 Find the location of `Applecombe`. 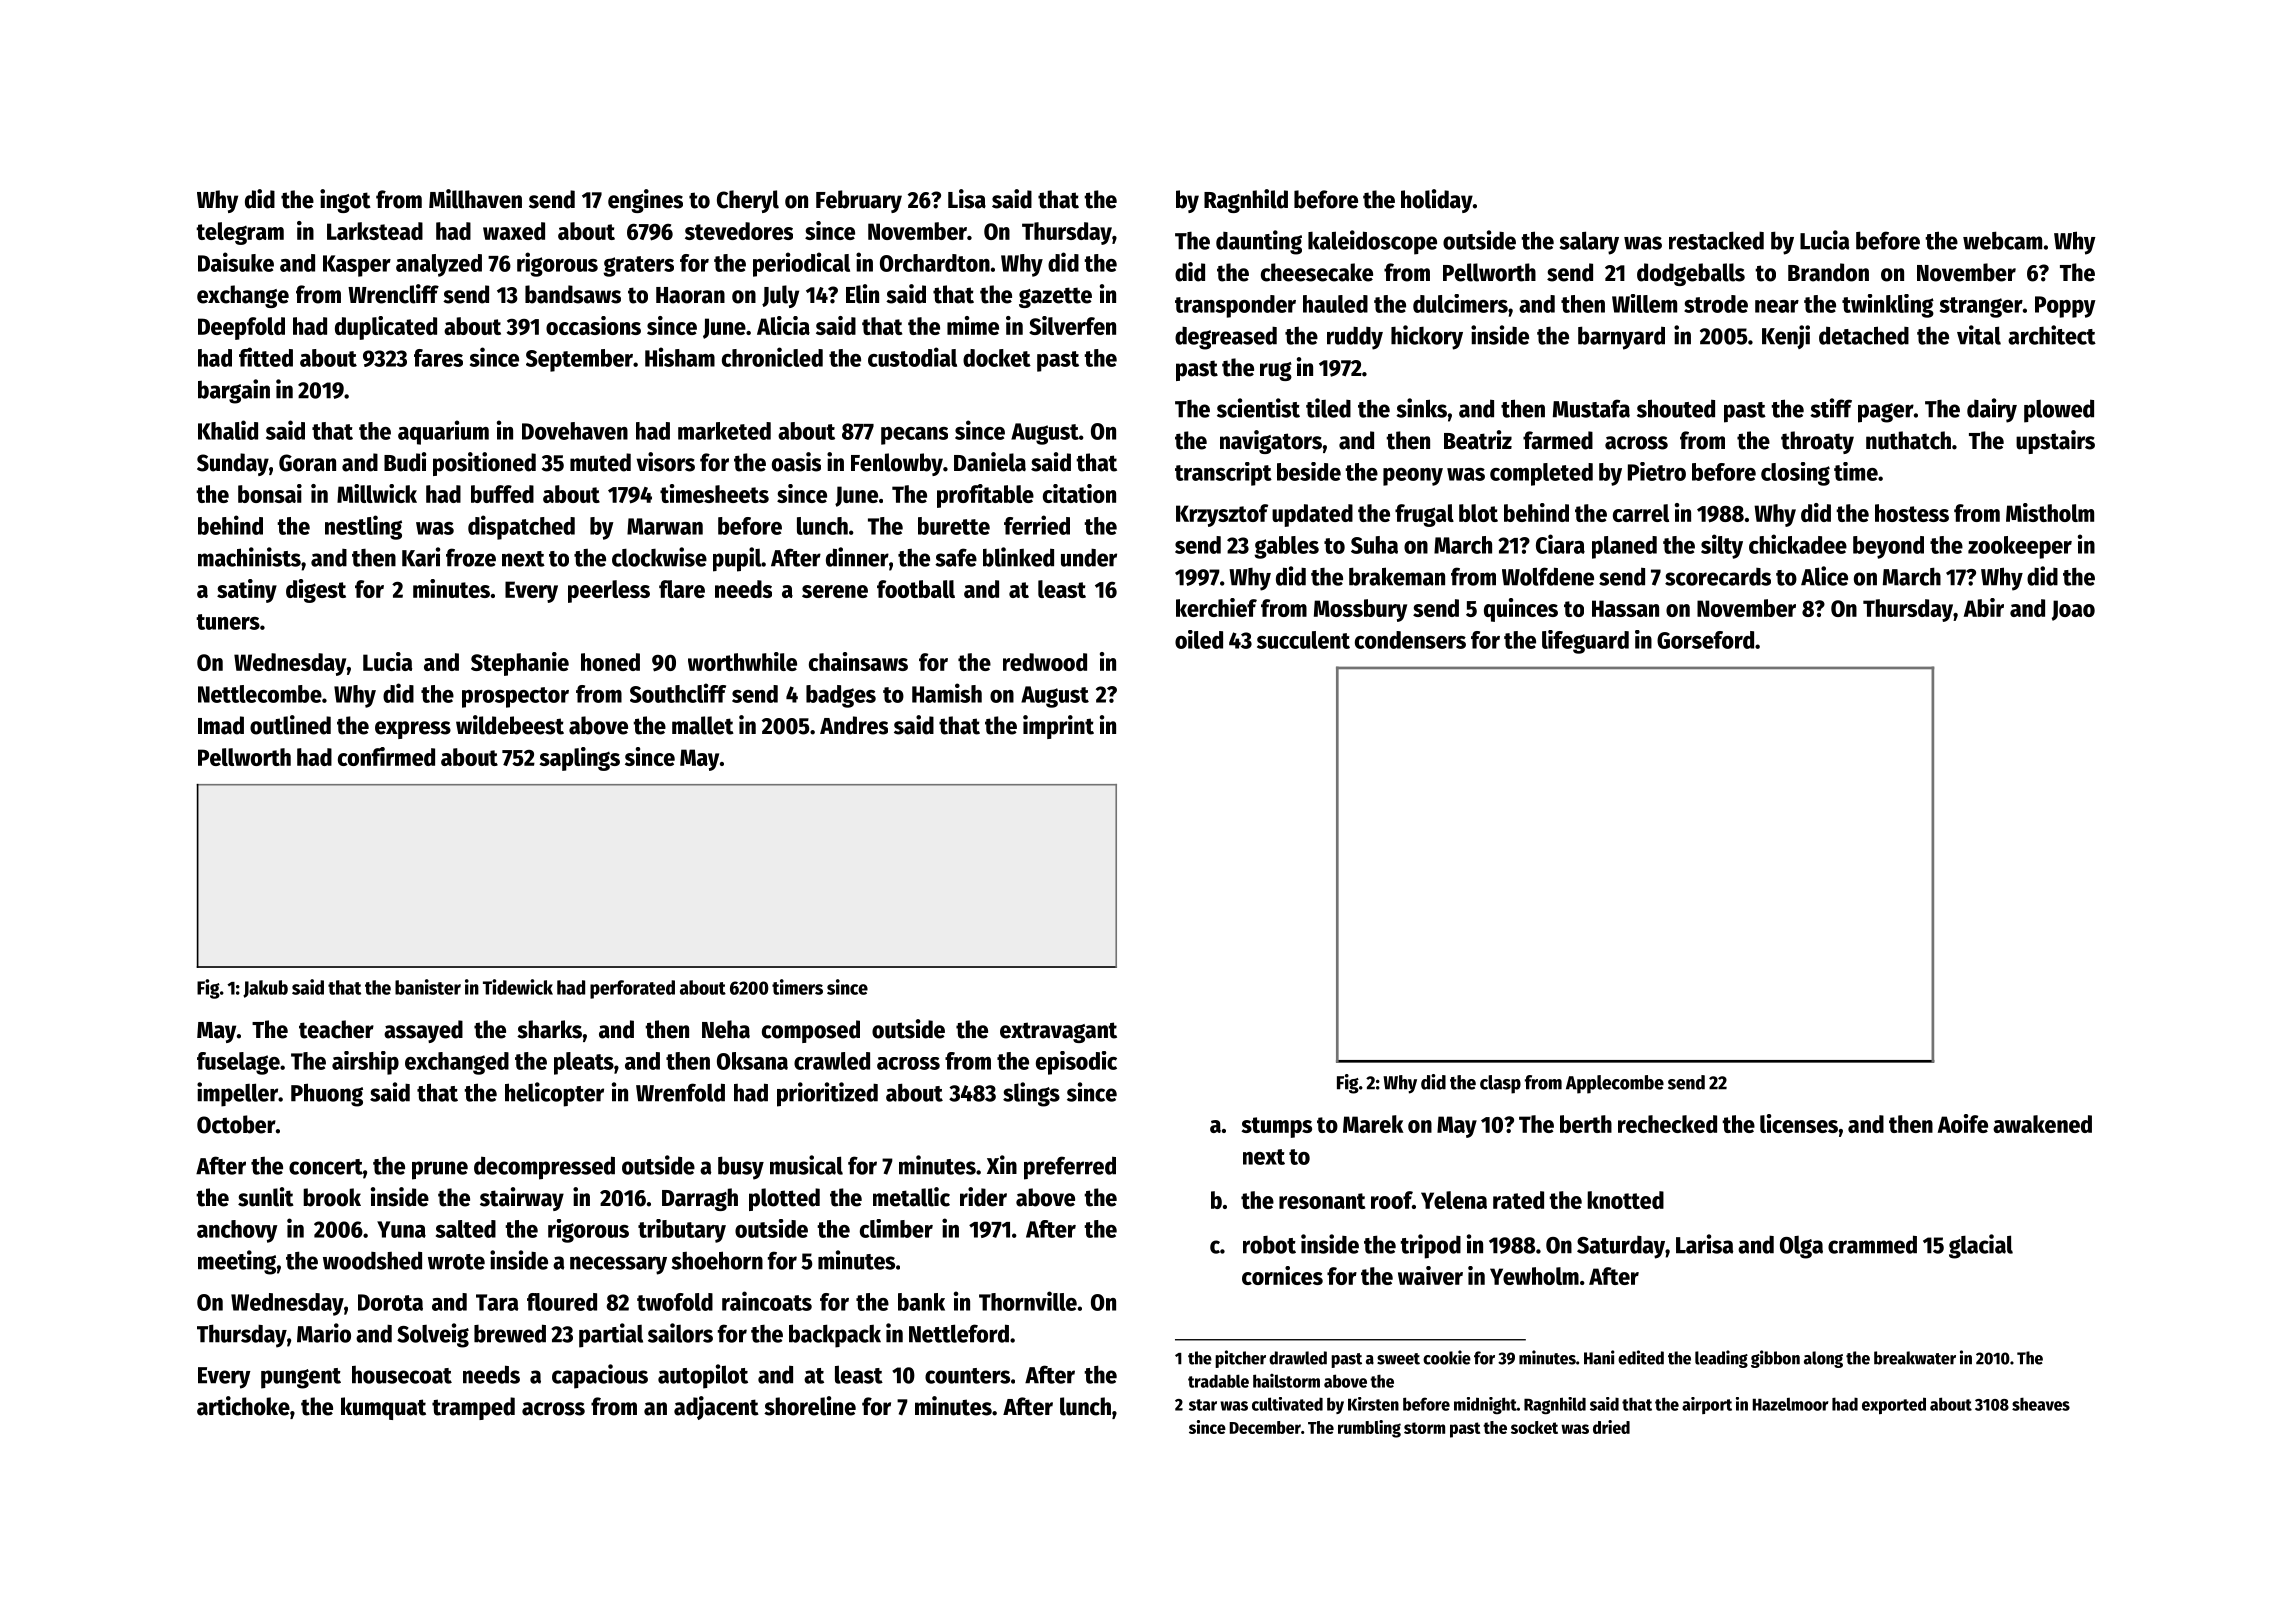

Applecombe is located at coordinates (1615, 1084).
